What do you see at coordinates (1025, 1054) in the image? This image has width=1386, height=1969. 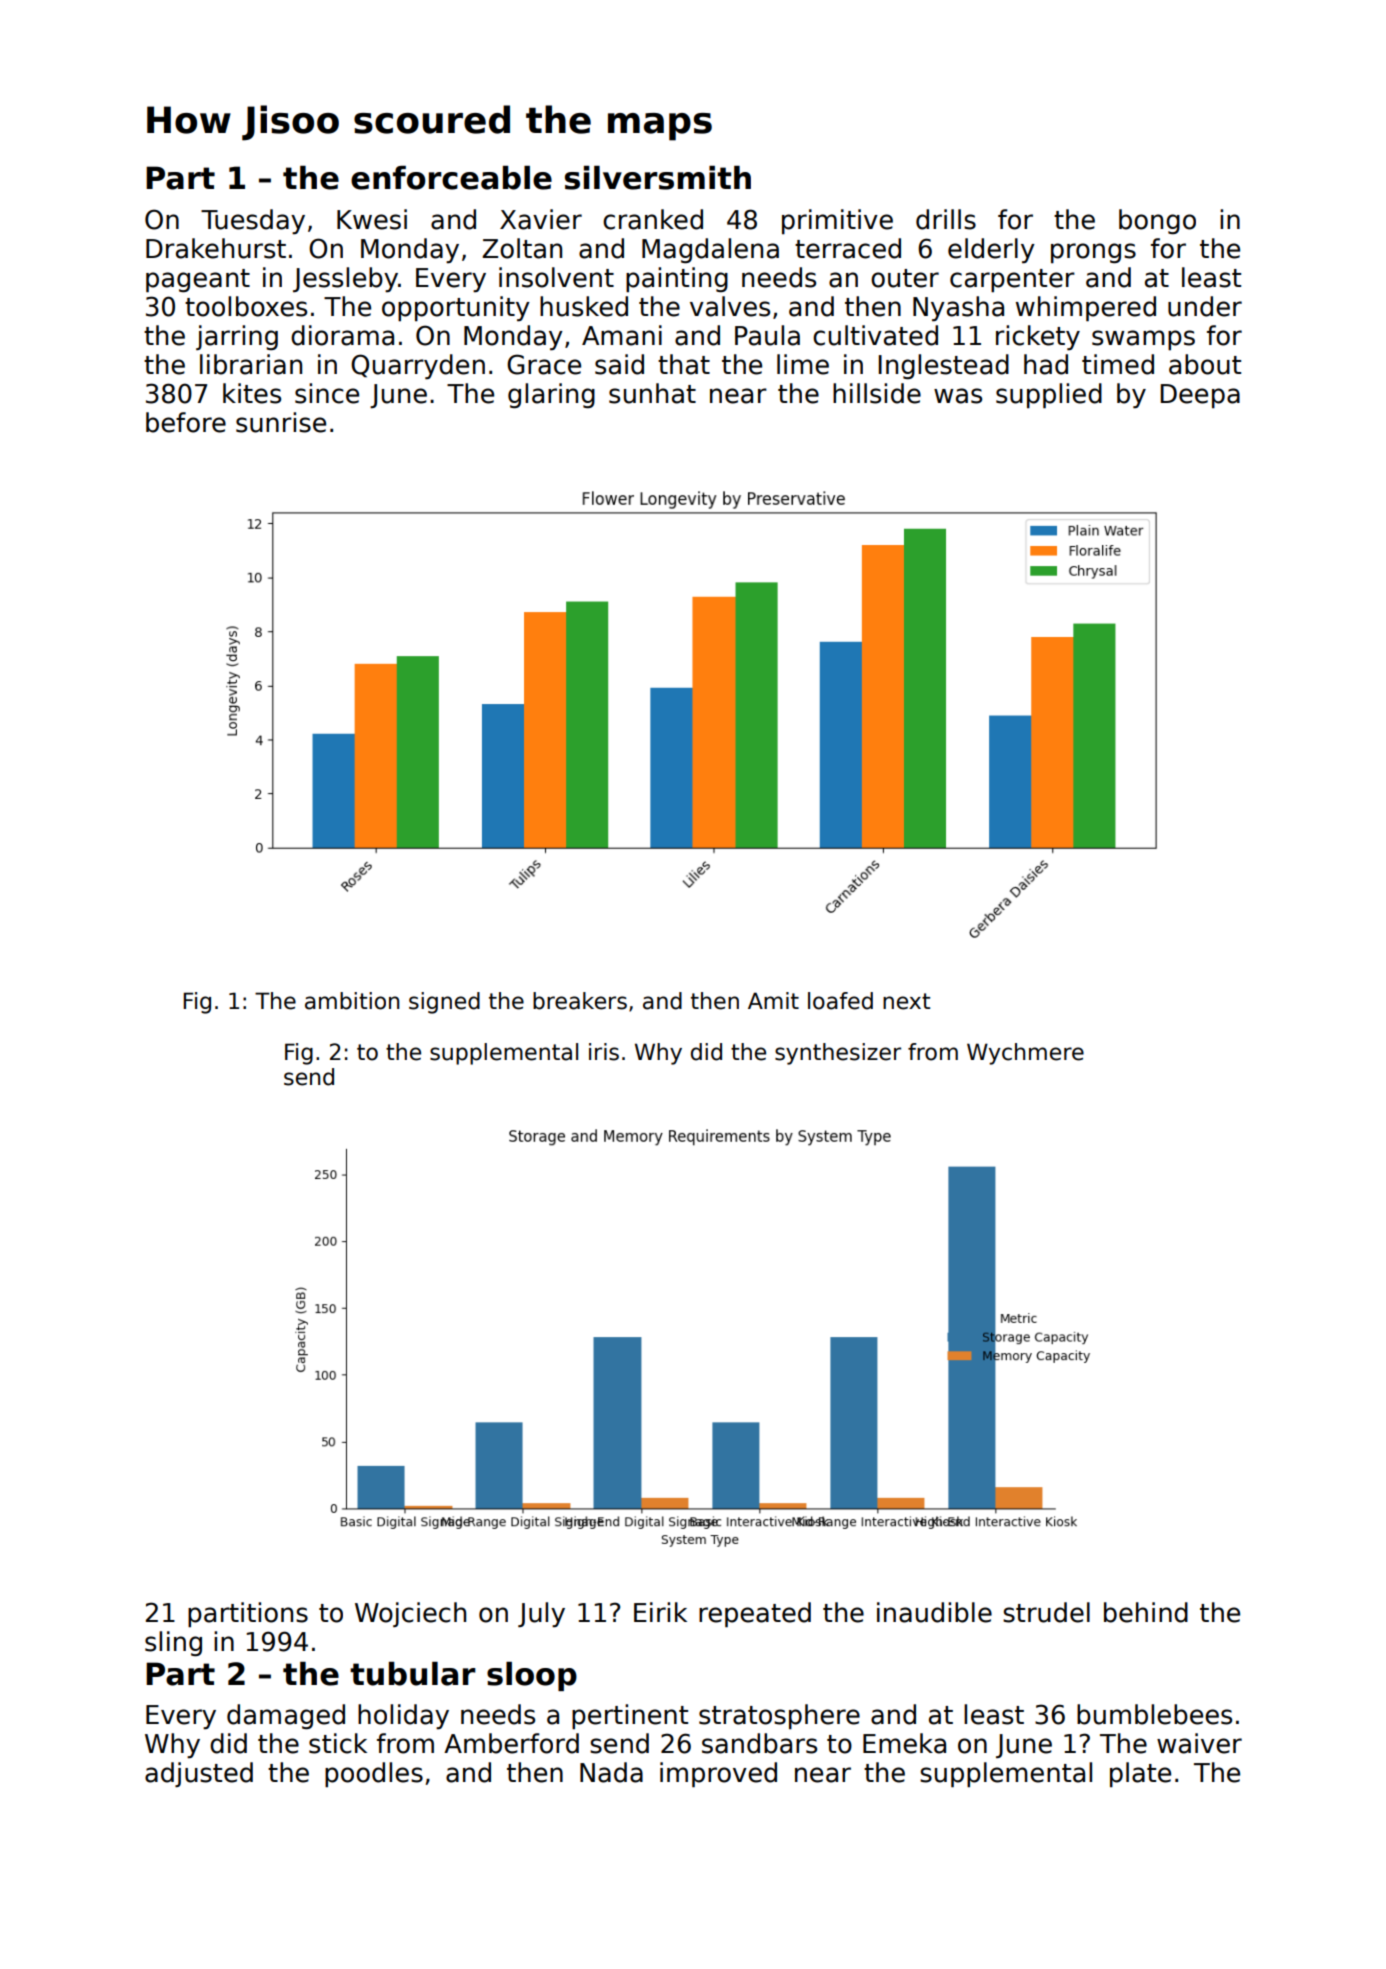 I see `Wychmere` at bounding box center [1025, 1054].
